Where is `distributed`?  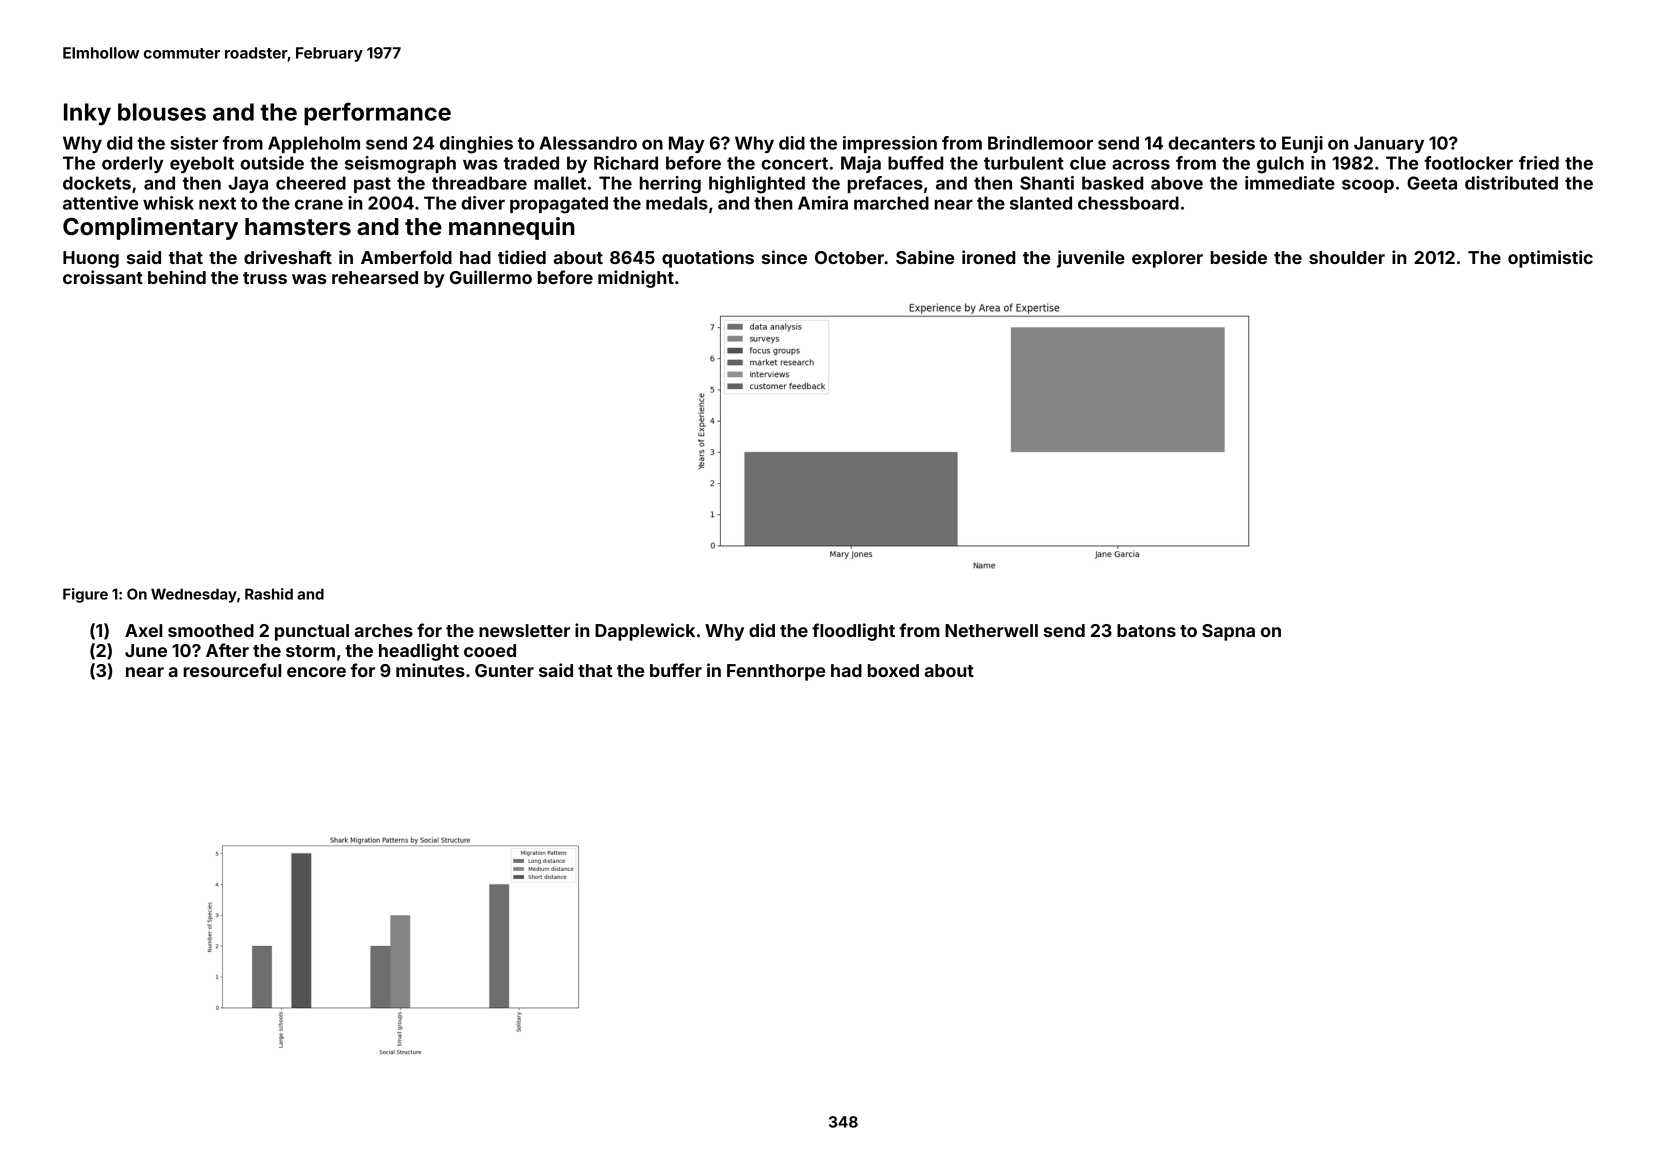 distributed is located at coordinates (1511, 183).
